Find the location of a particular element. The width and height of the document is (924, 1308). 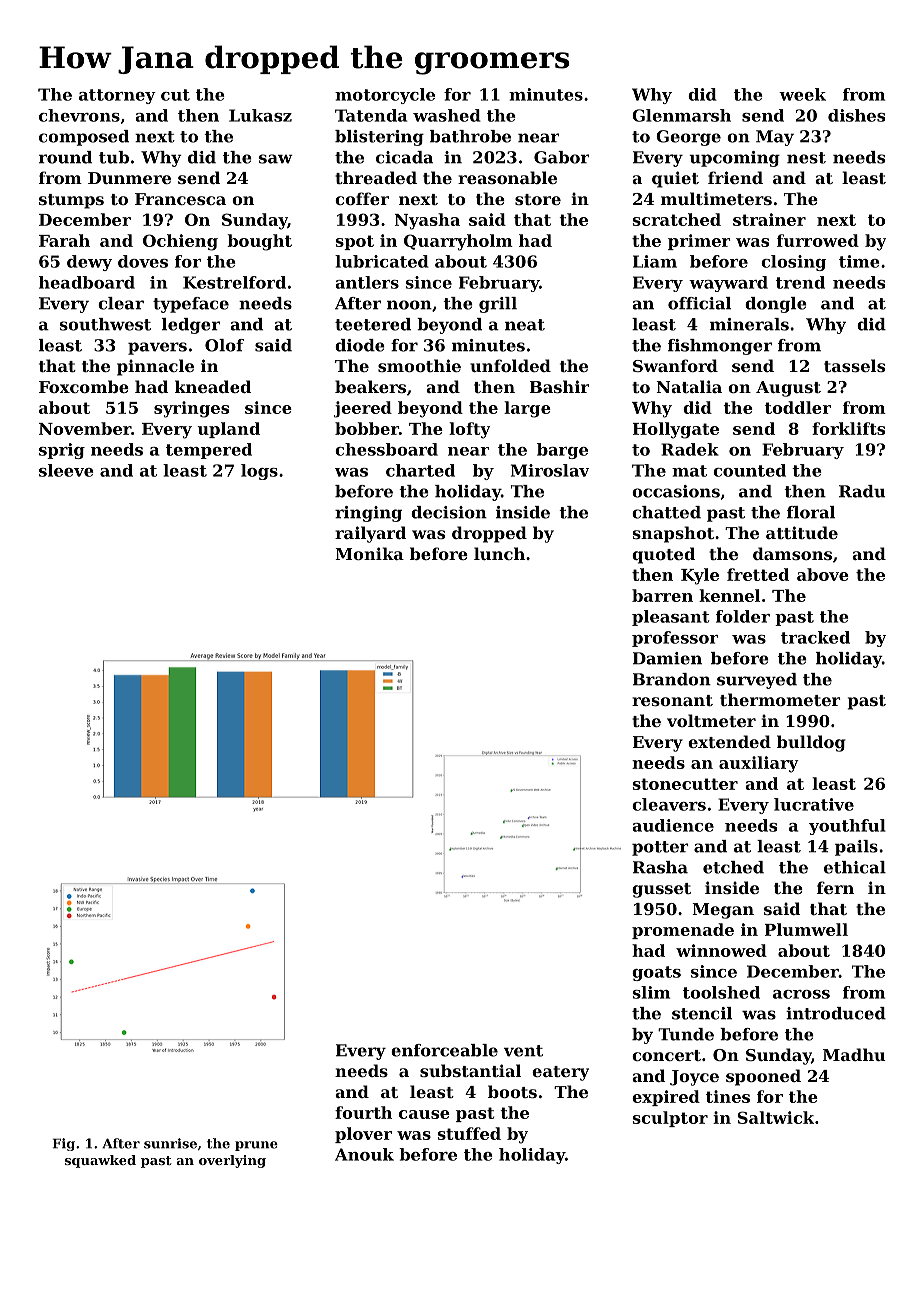

teetered is located at coordinates (373, 324).
